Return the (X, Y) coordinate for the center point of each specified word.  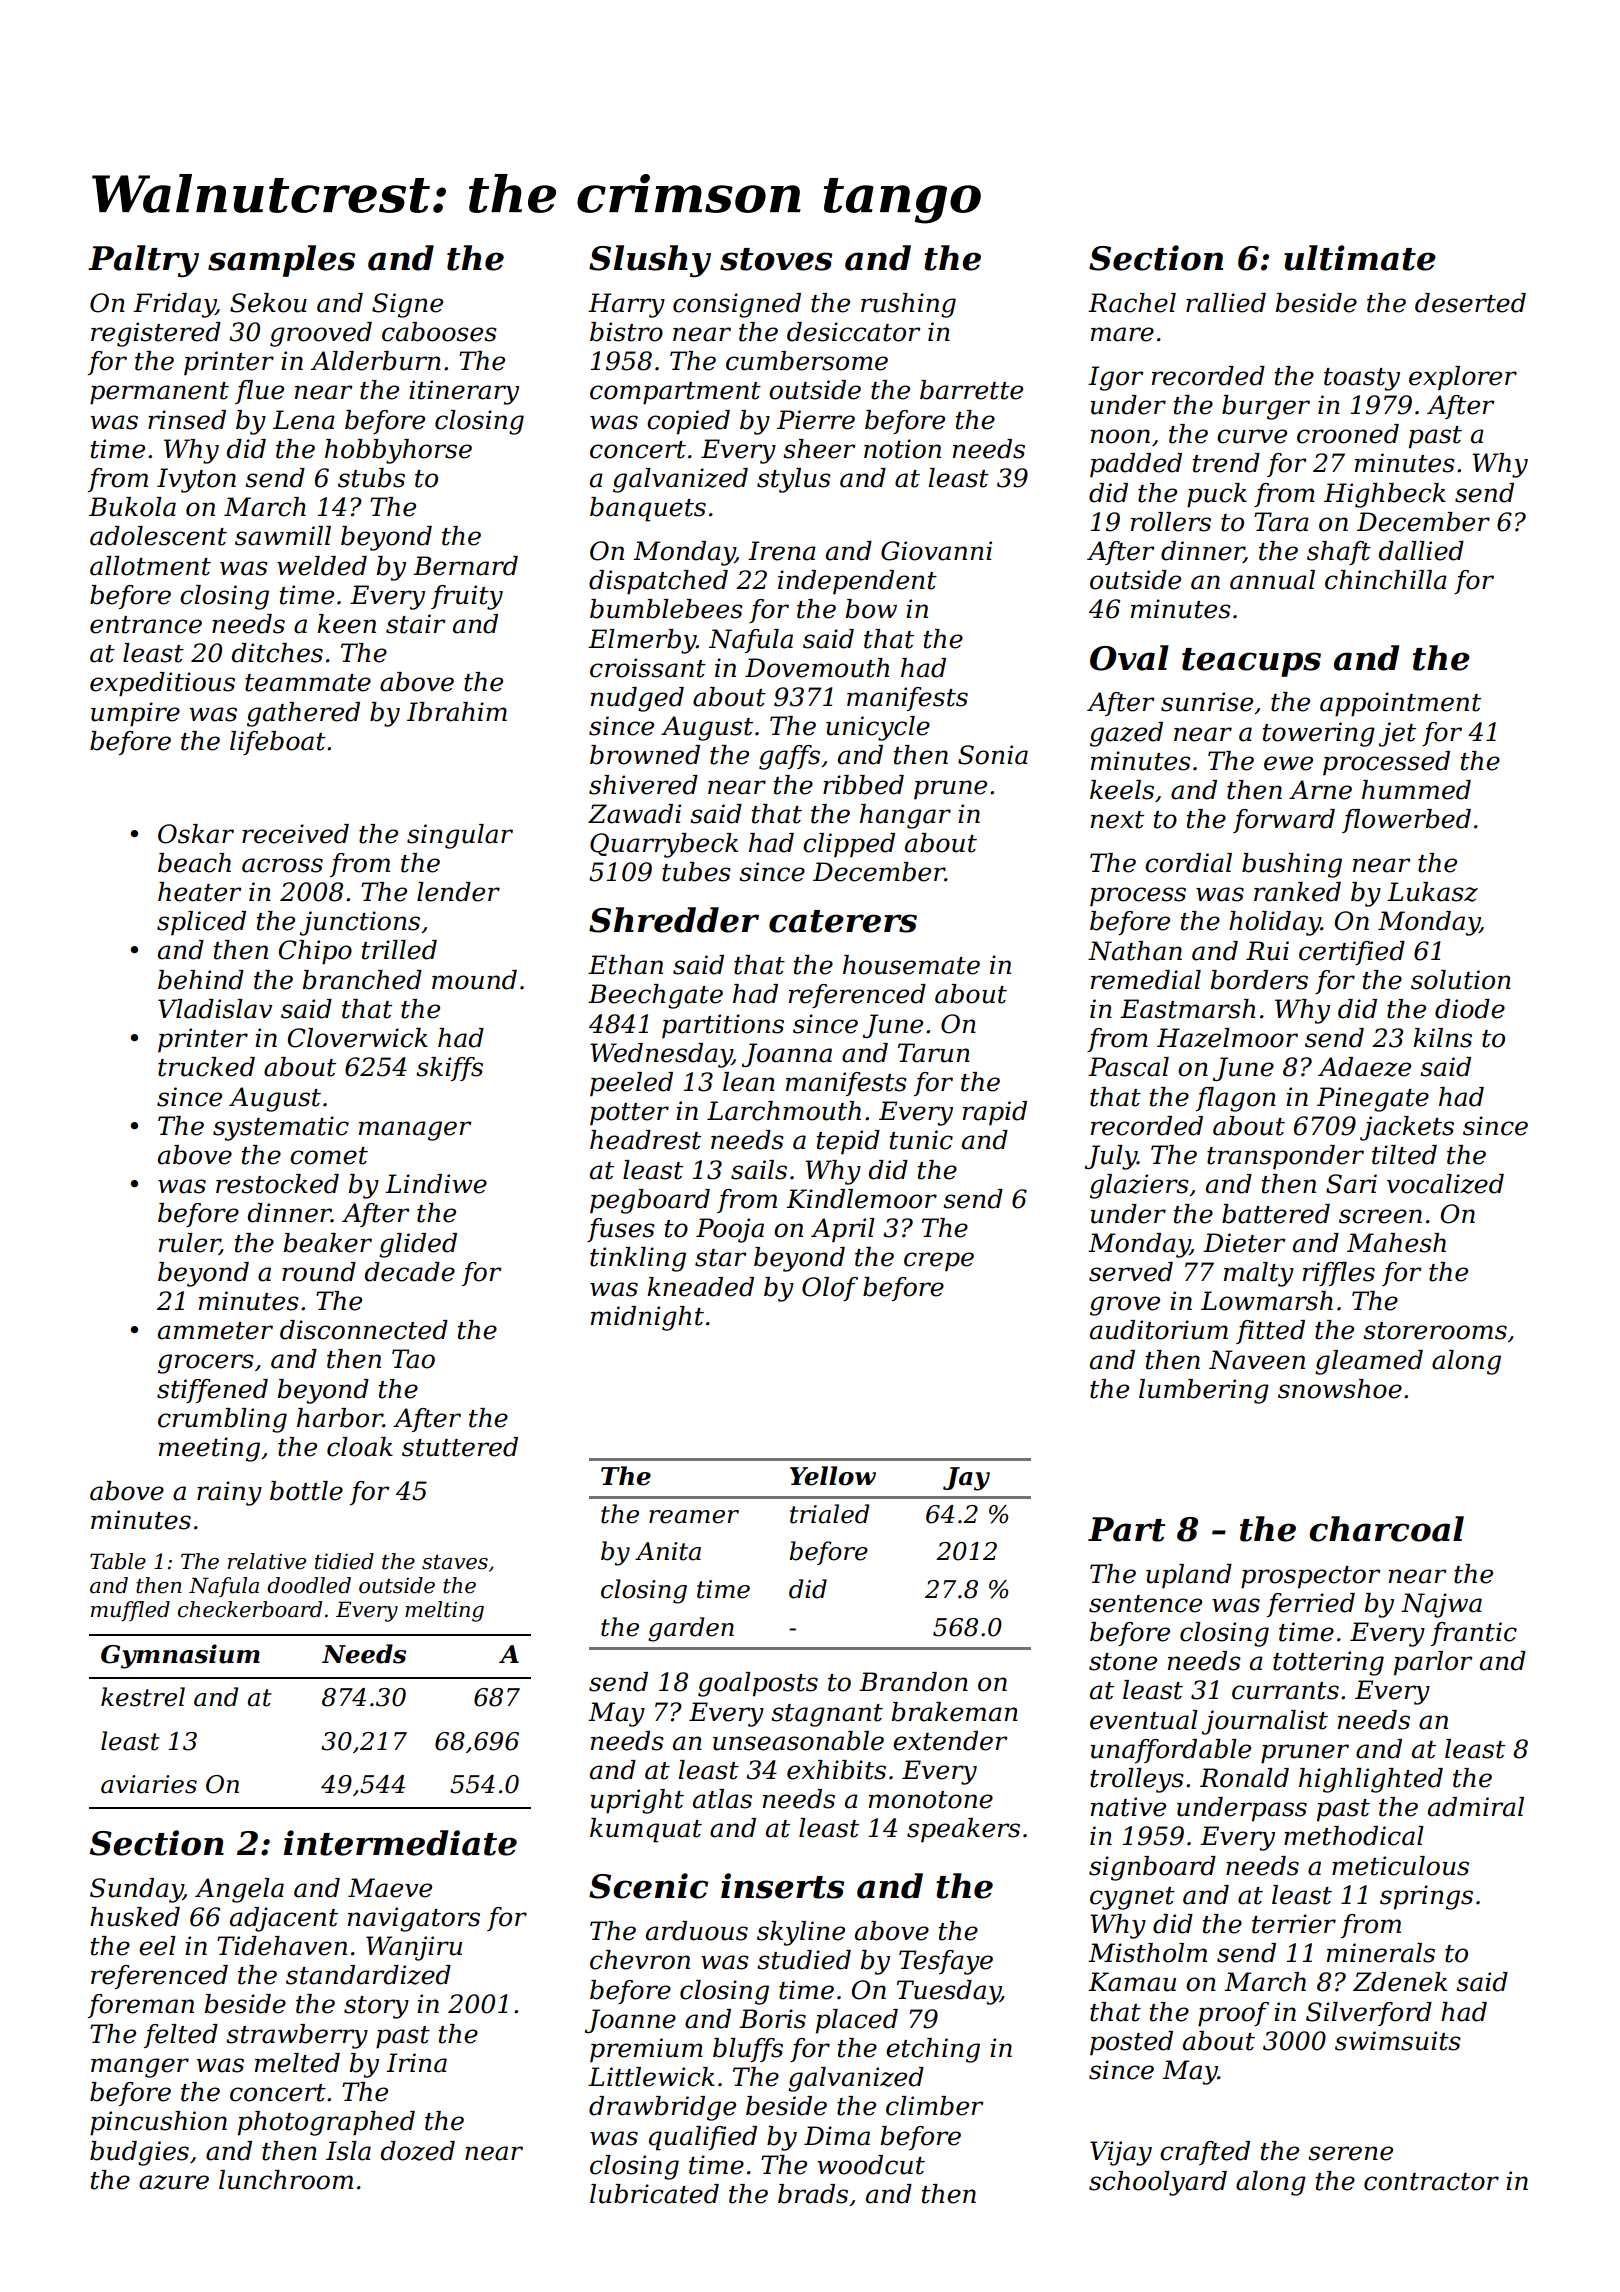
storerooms (1435, 1331)
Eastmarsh (1187, 1009)
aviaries (149, 1784)
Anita (668, 1551)
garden (691, 1629)
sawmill (283, 536)
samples (281, 261)
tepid (848, 1142)
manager (415, 1131)
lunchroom (286, 2180)
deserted (1470, 303)
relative (267, 1561)
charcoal (1386, 1529)
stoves (776, 259)
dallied (1421, 551)
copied (688, 422)
